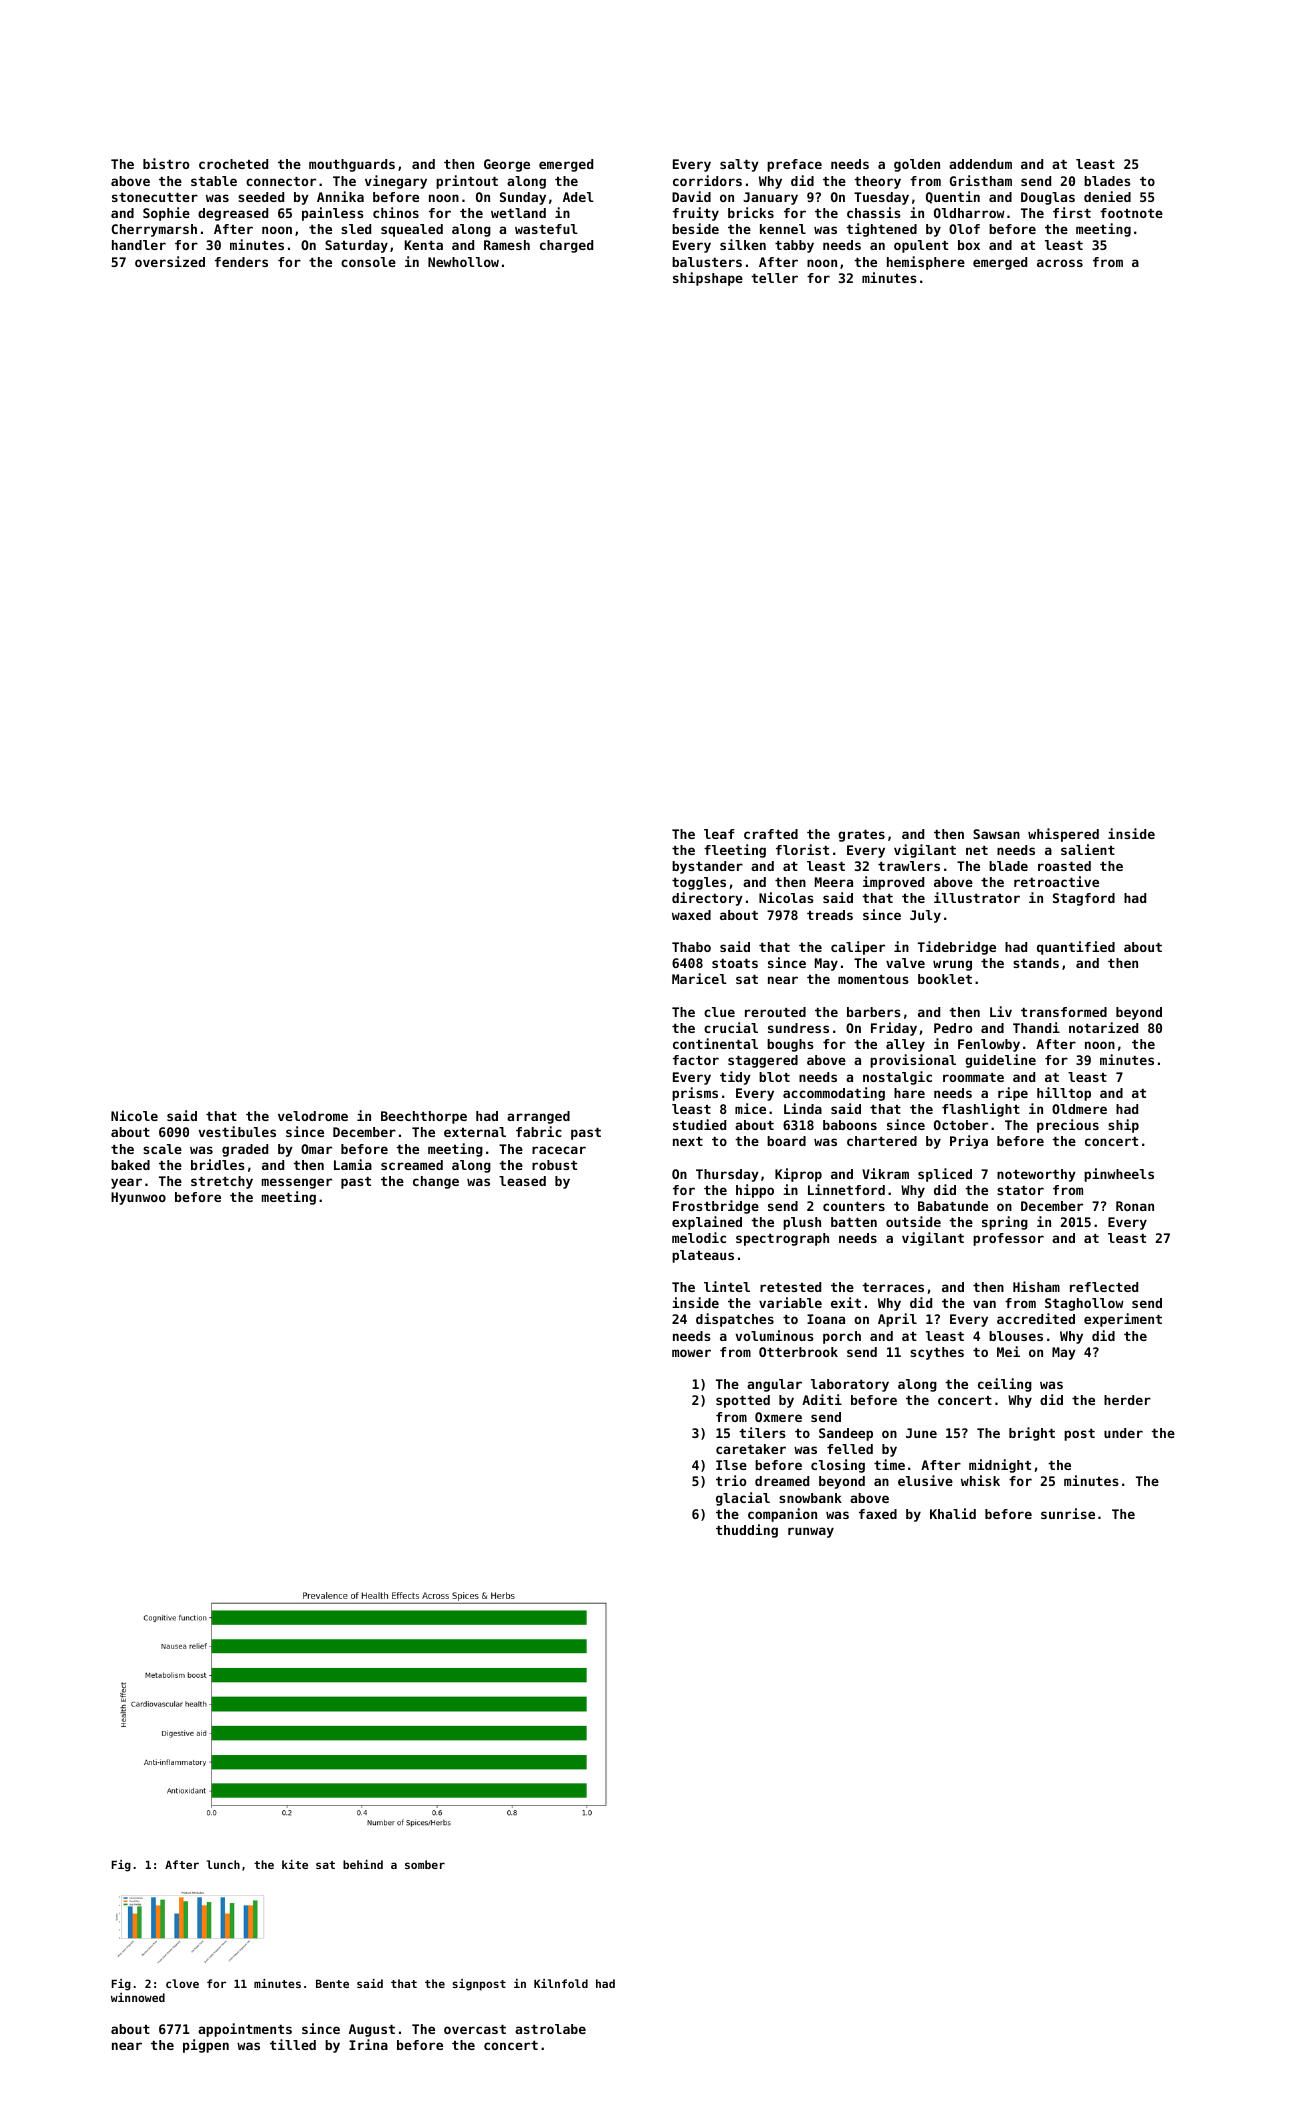 This screenshot has width=1289, height=2123. Describe the element at coordinates (436, 1182) in the screenshot. I see `change` at that location.
